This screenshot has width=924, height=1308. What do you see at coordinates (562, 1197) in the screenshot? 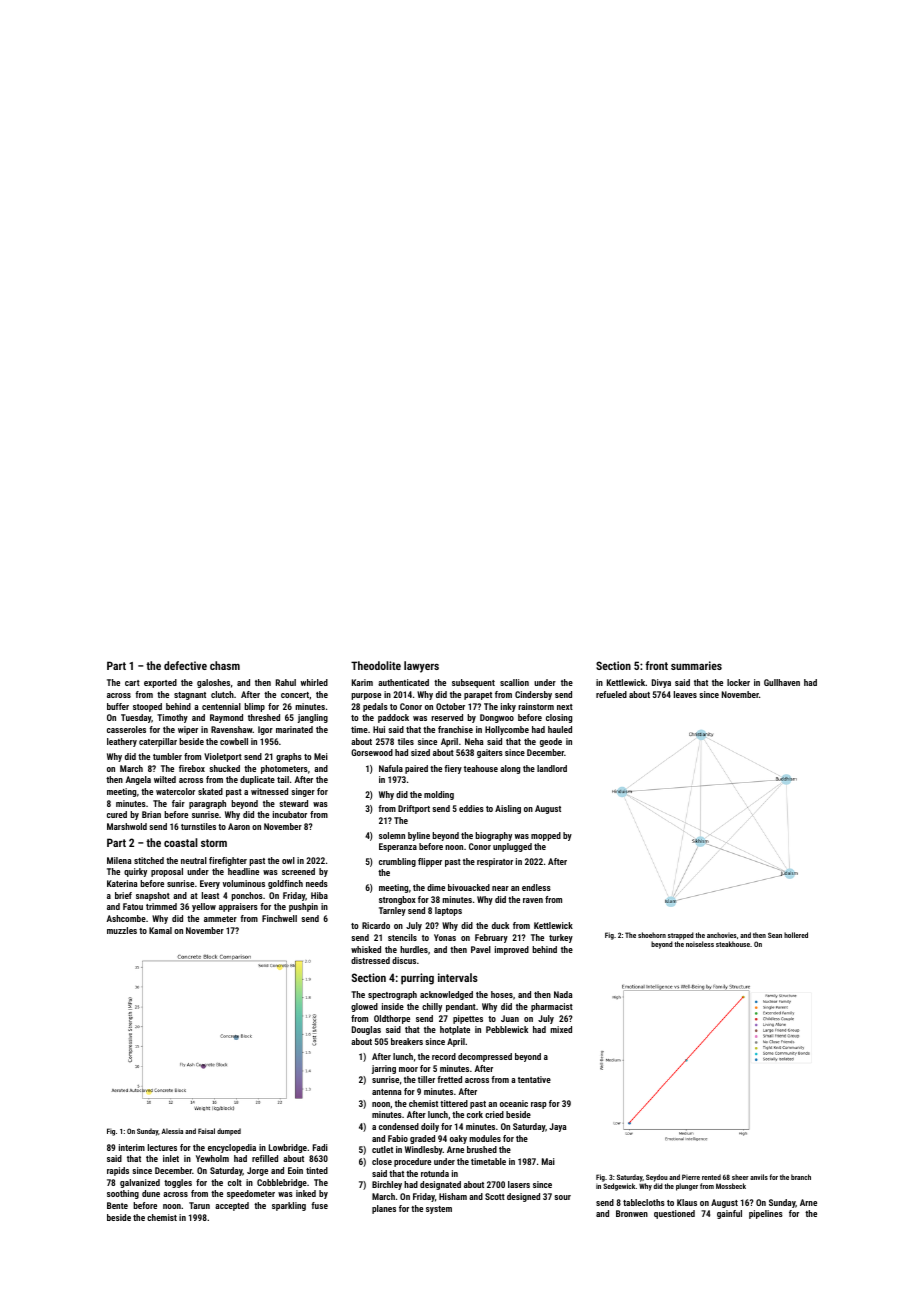
I see `sour` at bounding box center [562, 1197].
